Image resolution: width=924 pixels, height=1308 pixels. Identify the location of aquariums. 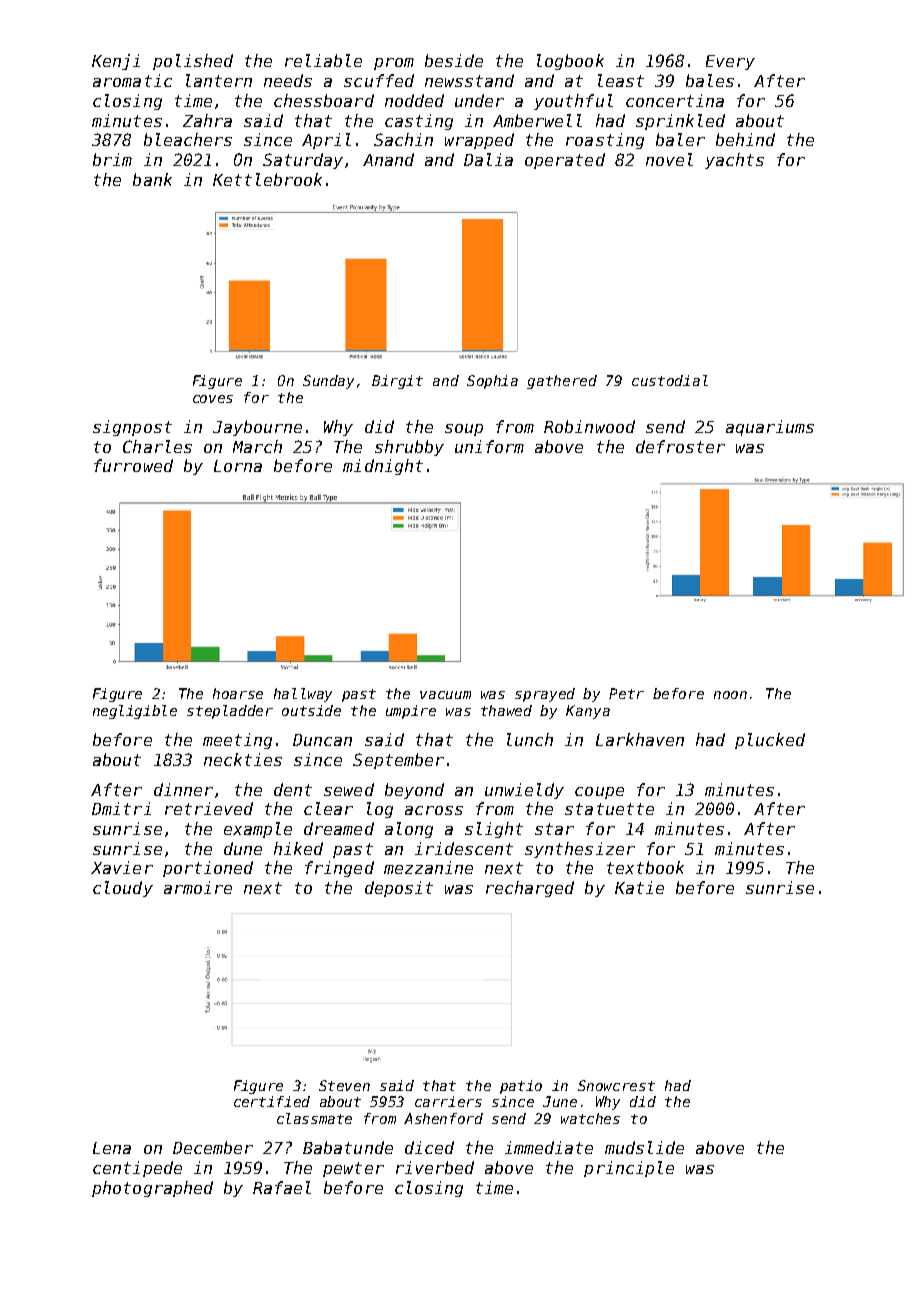
(770, 428).
